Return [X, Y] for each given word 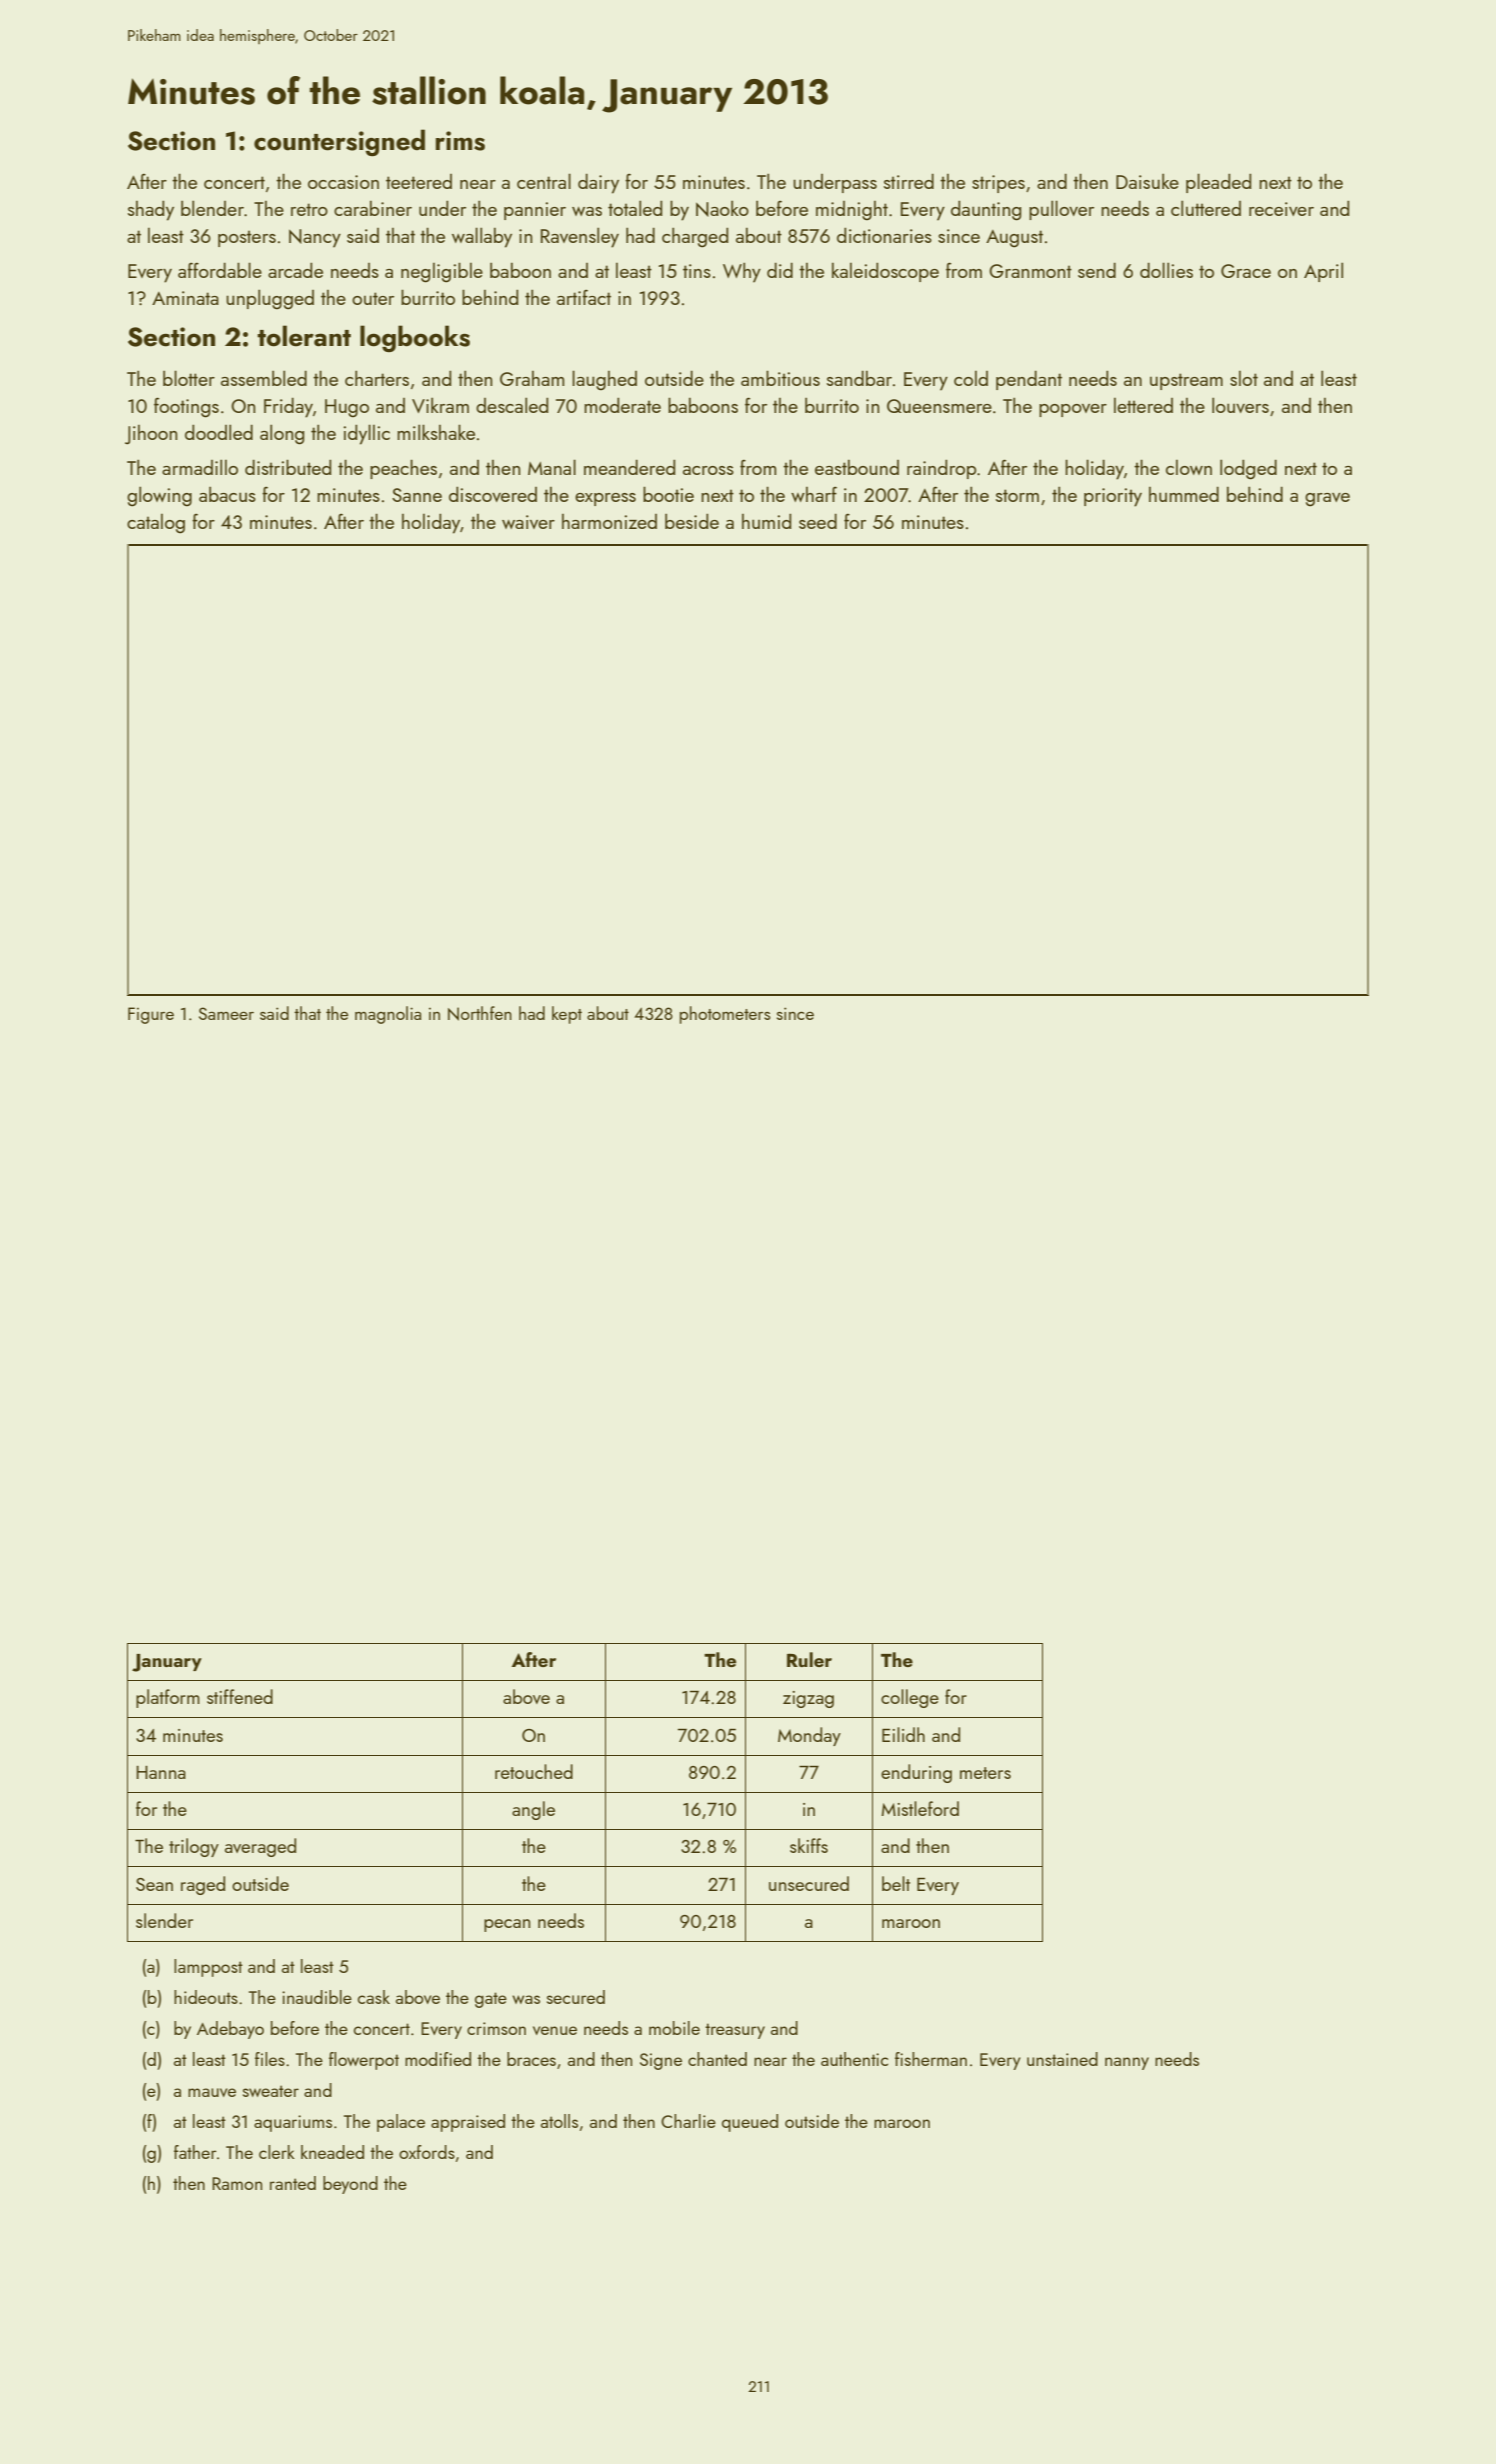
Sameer [226, 1013]
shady [151, 211]
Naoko [722, 209]
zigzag [808, 1699]
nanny [1127, 2063]
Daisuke [1147, 181]
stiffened [240, 1696]
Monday [809, 1736]
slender [164, 1920]
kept [567, 1015]
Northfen [480, 1013]
